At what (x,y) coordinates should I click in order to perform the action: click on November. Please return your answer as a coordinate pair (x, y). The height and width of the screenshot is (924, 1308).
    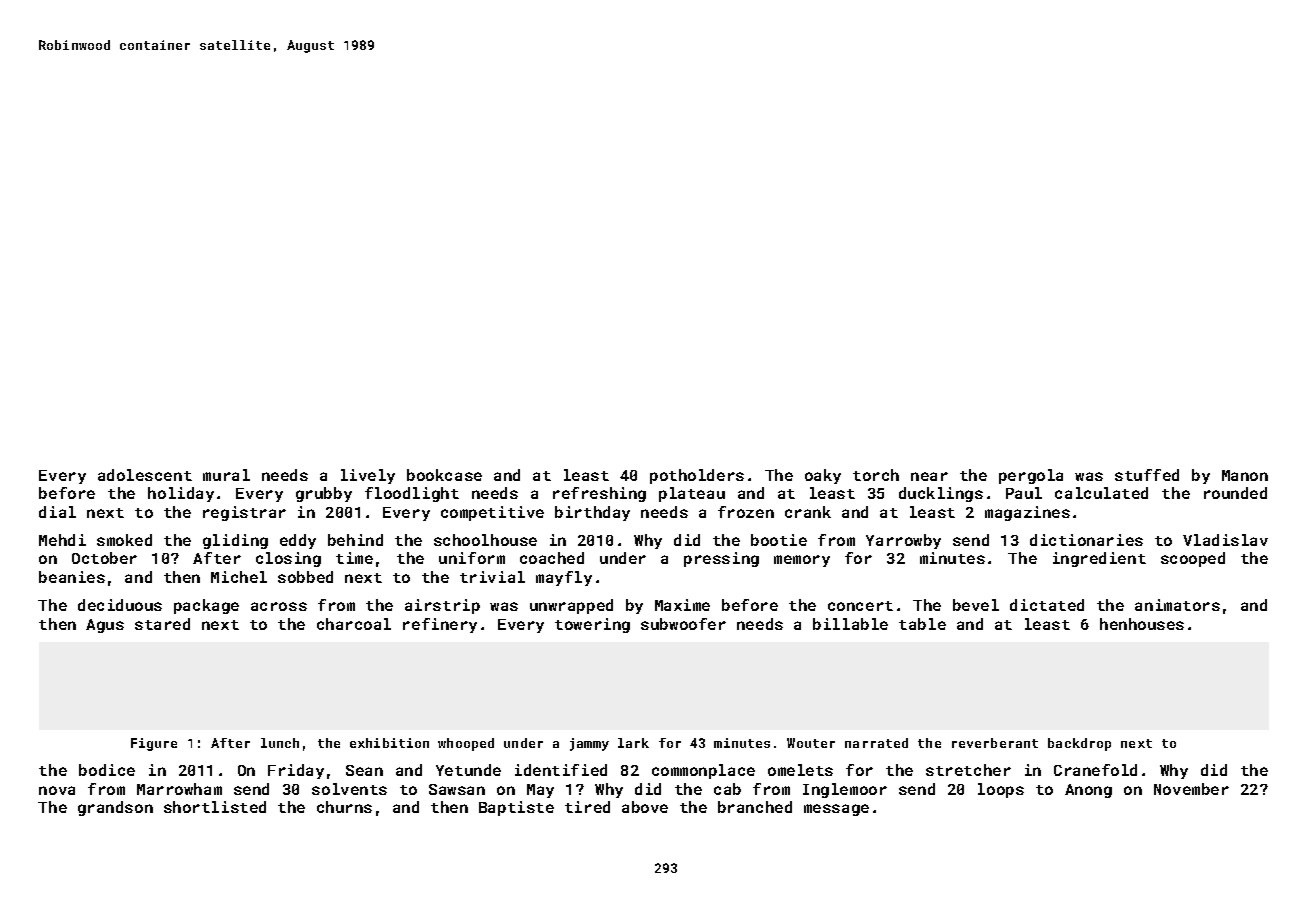
    Looking at the image, I should click on (1191, 789).
